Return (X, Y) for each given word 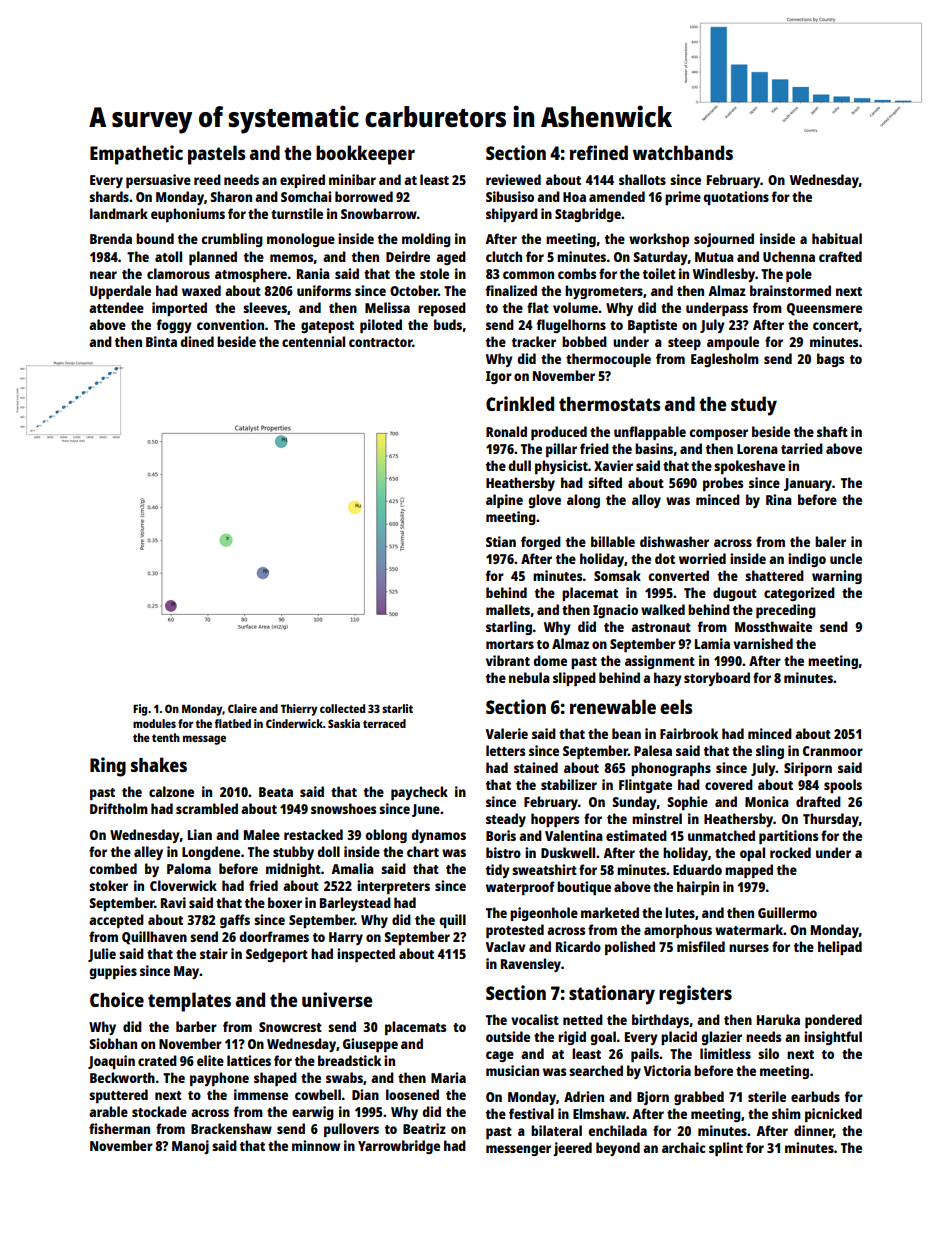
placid (679, 1038)
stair (214, 953)
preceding (786, 611)
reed (207, 179)
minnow (316, 1145)
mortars (510, 644)
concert (836, 325)
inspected (366, 955)
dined (197, 341)
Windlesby (724, 275)
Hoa (574, 197)
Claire (242, 708)
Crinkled (520, 403)
